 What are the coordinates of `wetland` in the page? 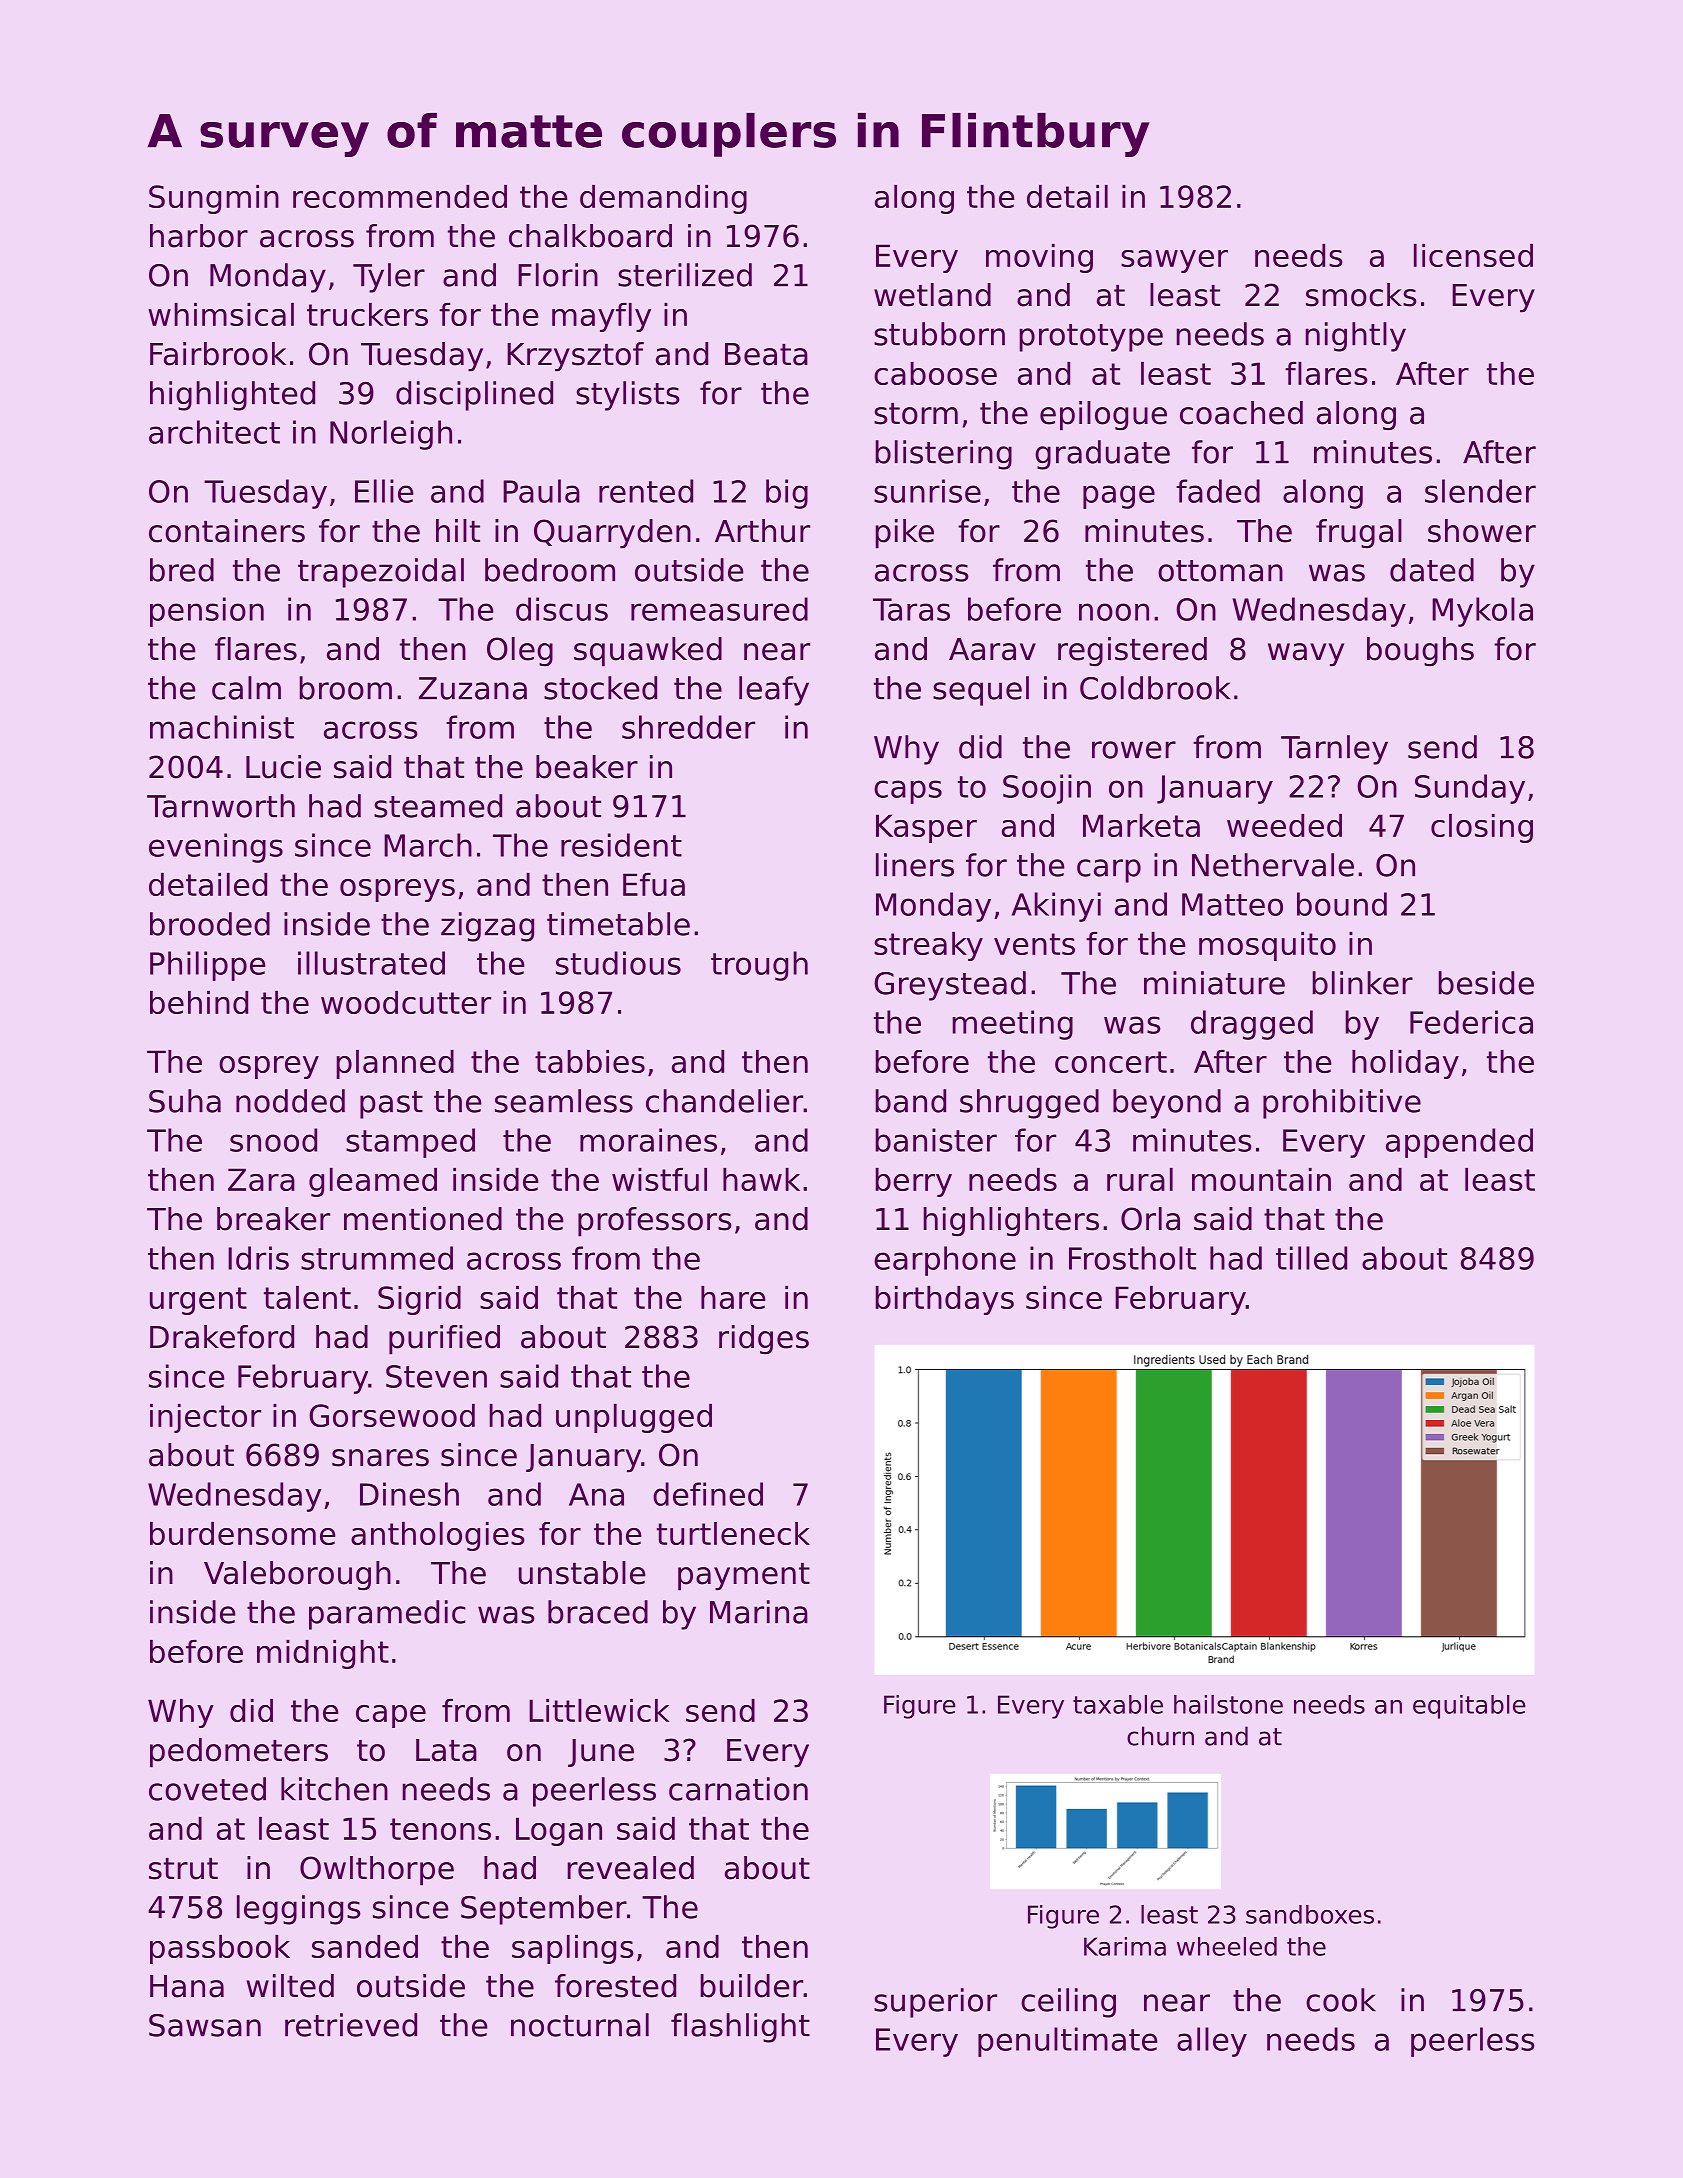 It's located at (932, 295).
